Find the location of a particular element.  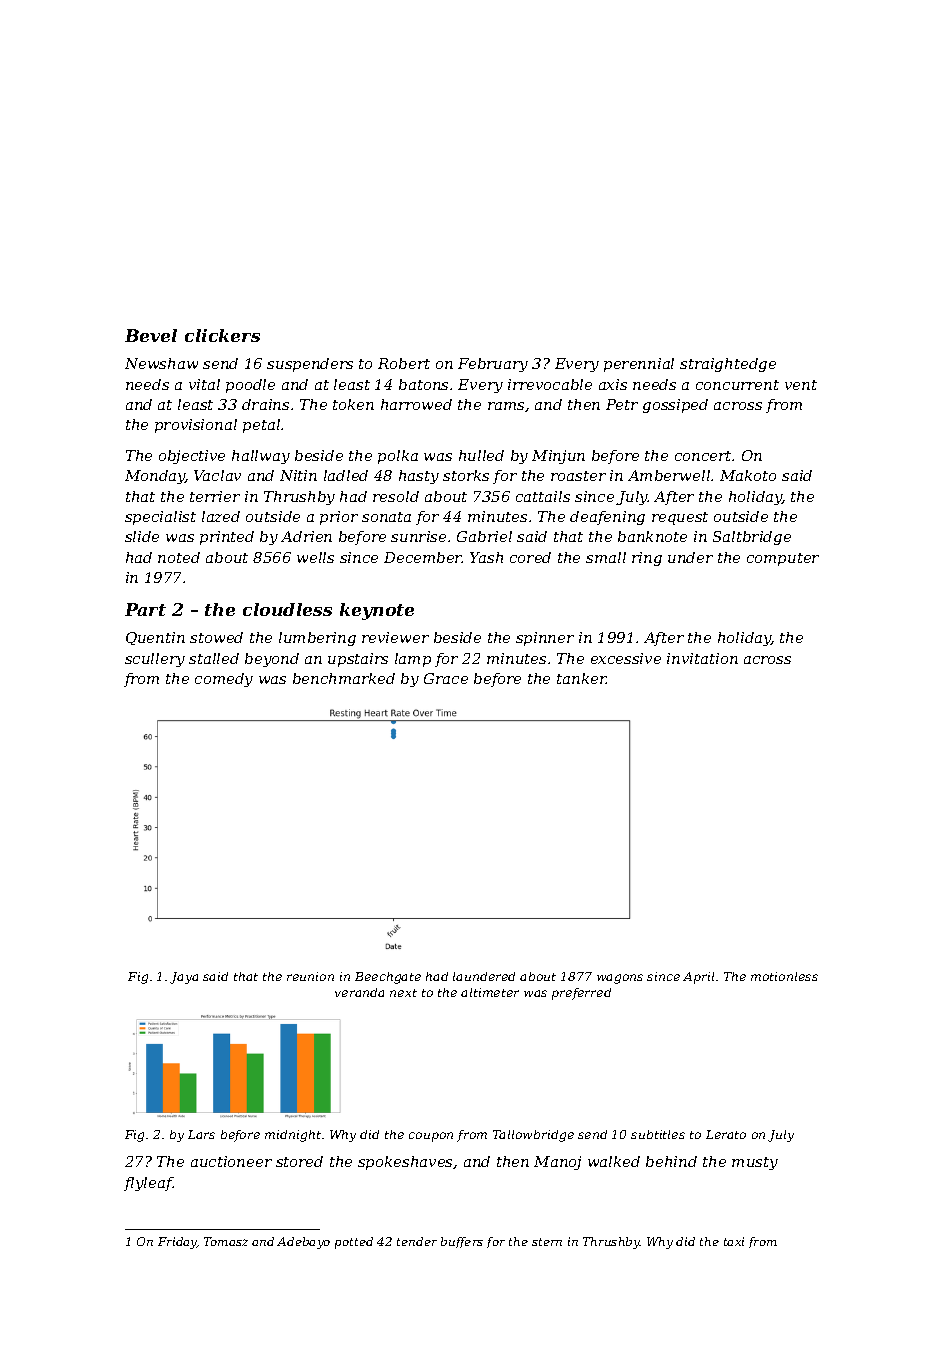

vent is located at coordinates (801, 385).
